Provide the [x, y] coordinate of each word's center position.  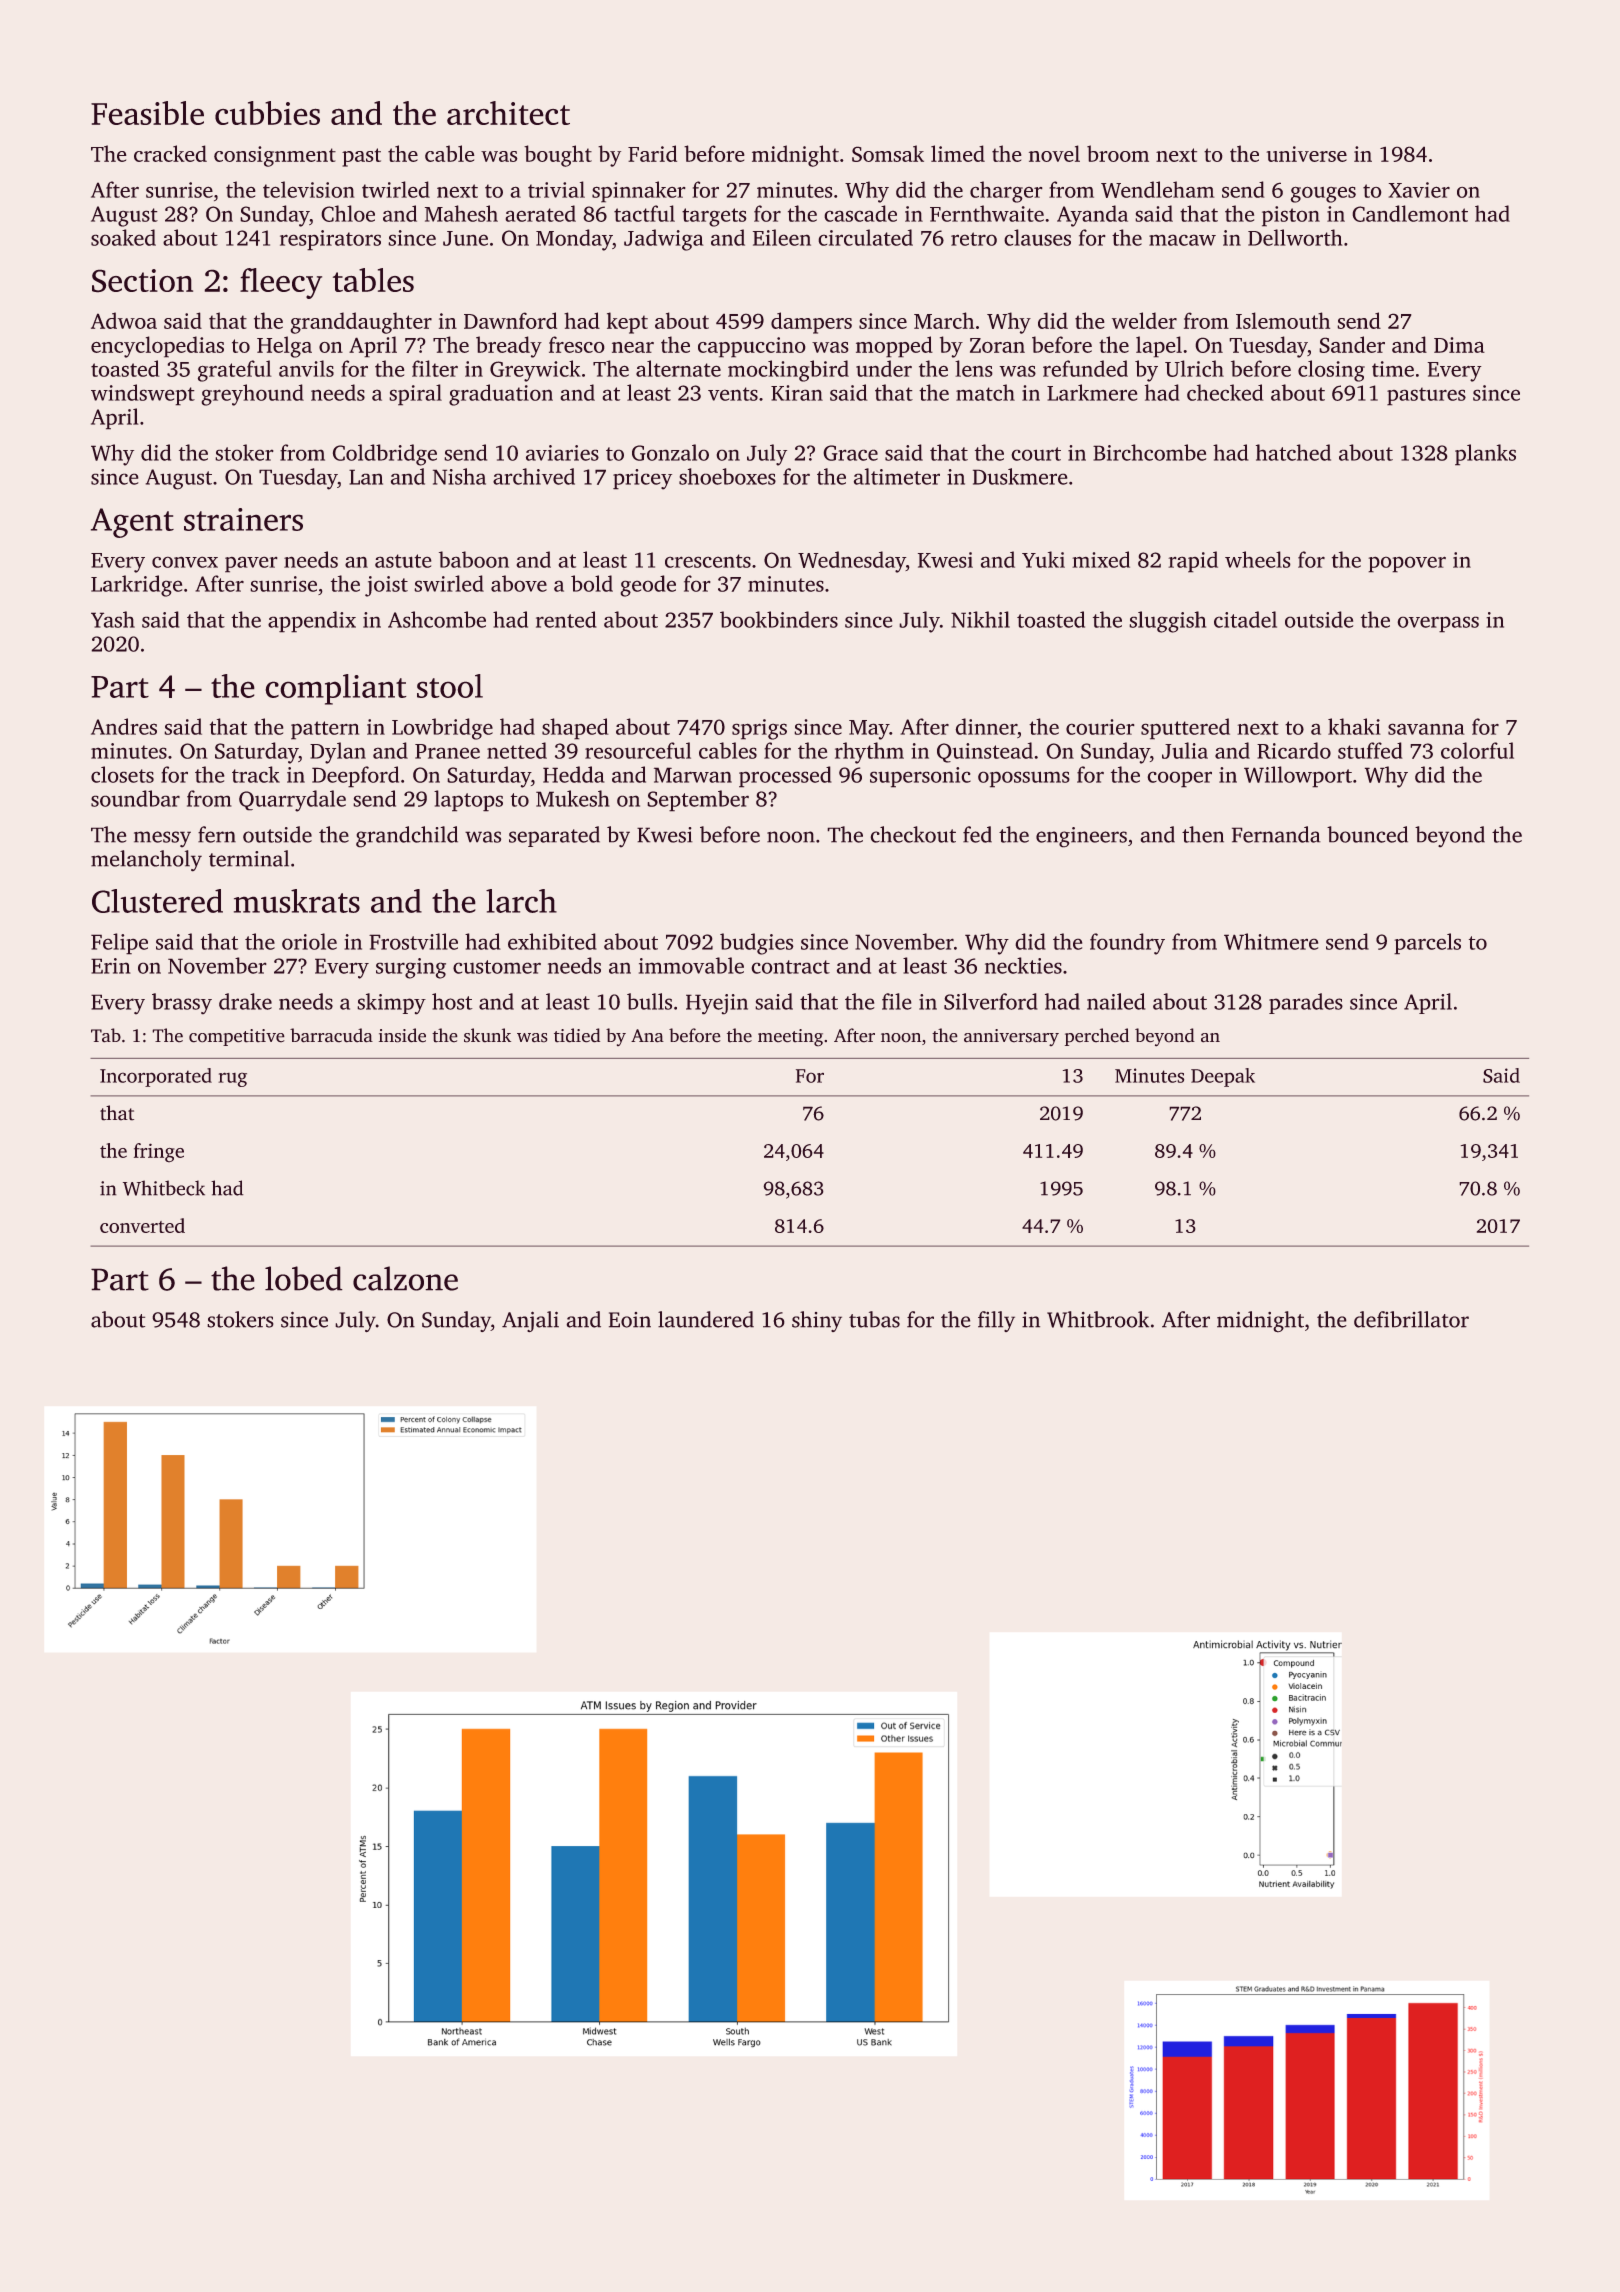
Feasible [147, 113]
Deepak [1223, 1077]
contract [790, 967]
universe [1306, 154]
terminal [249, 858]
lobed [304, 1278]
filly [996, 1321]
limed [958, 153]
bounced [1367, 834]
